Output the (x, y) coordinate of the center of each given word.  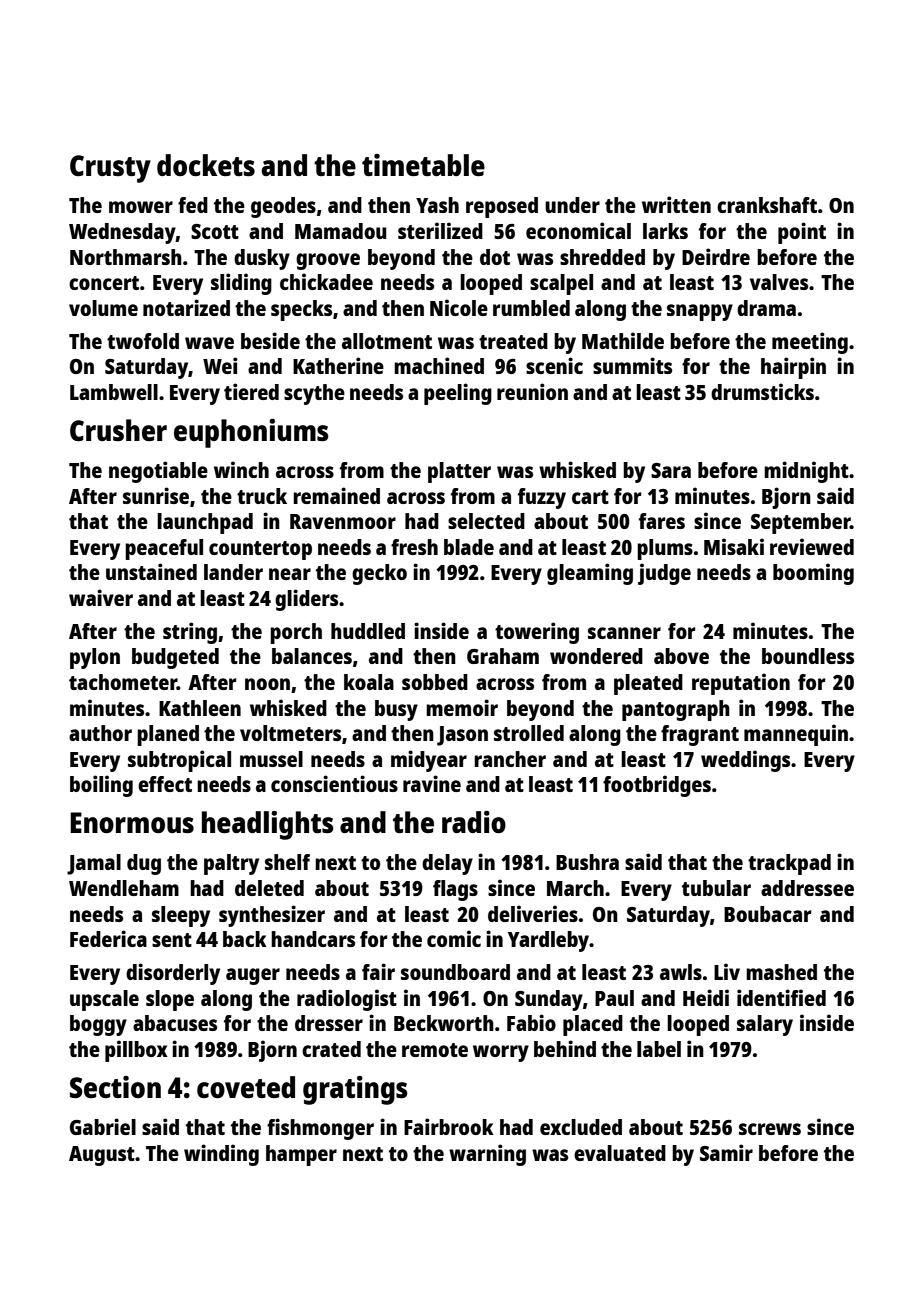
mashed (781, 972)
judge (664, 574)
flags (455, 890)
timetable (423, 165)
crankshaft (767, 205)
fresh (414, 547)
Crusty (110, 169)
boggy (98, 1025)
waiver (101, 597)
